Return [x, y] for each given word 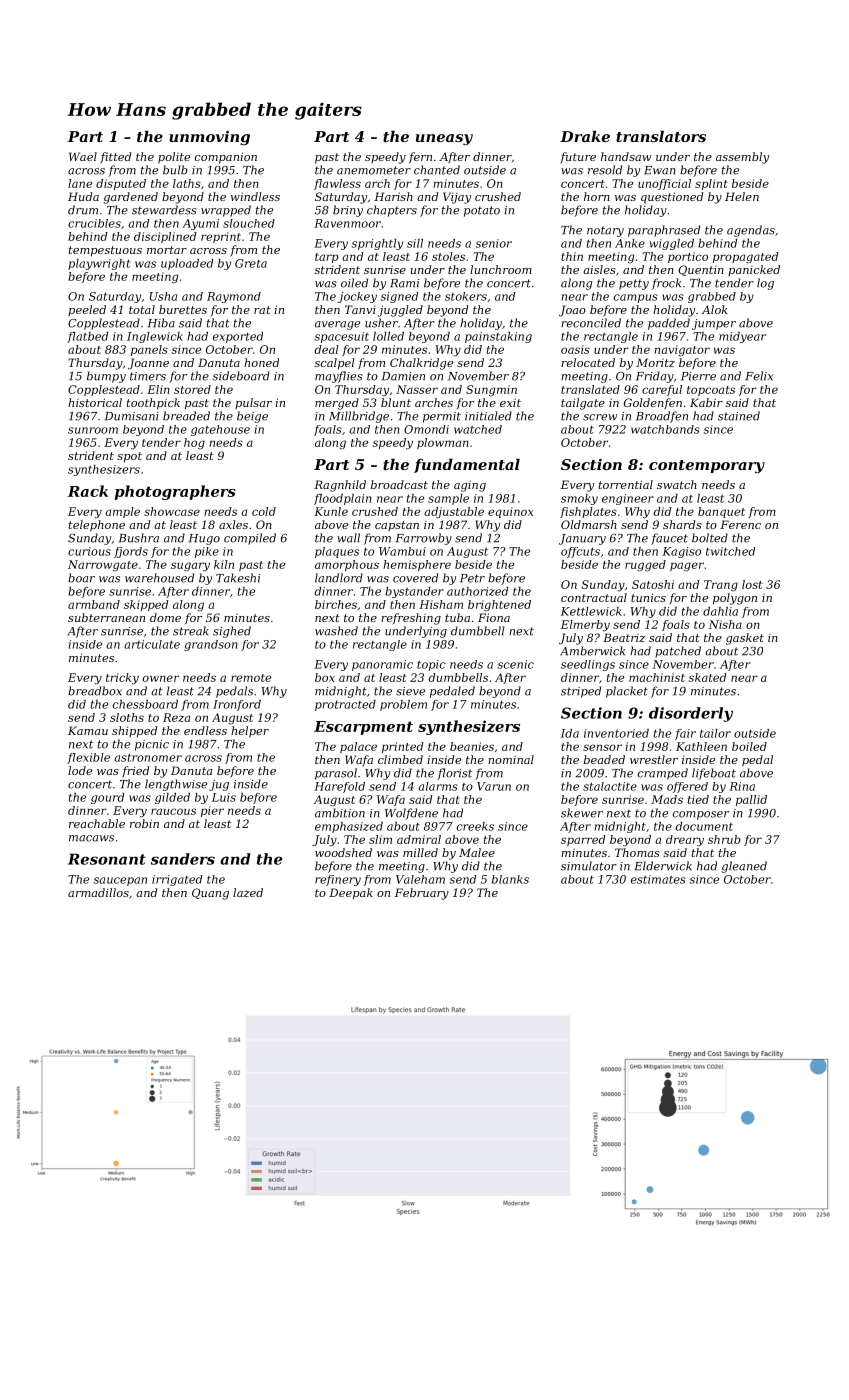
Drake [585, 136]
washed [336, 631]
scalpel [335, 364]
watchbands [665, 429]
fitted [115, 158]
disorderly [691, 714]
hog [194, 443]
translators [661, 136]
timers [148, 376]
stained [739, 416]
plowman [443, 443]
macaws [91, 838]
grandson [211, 645]
